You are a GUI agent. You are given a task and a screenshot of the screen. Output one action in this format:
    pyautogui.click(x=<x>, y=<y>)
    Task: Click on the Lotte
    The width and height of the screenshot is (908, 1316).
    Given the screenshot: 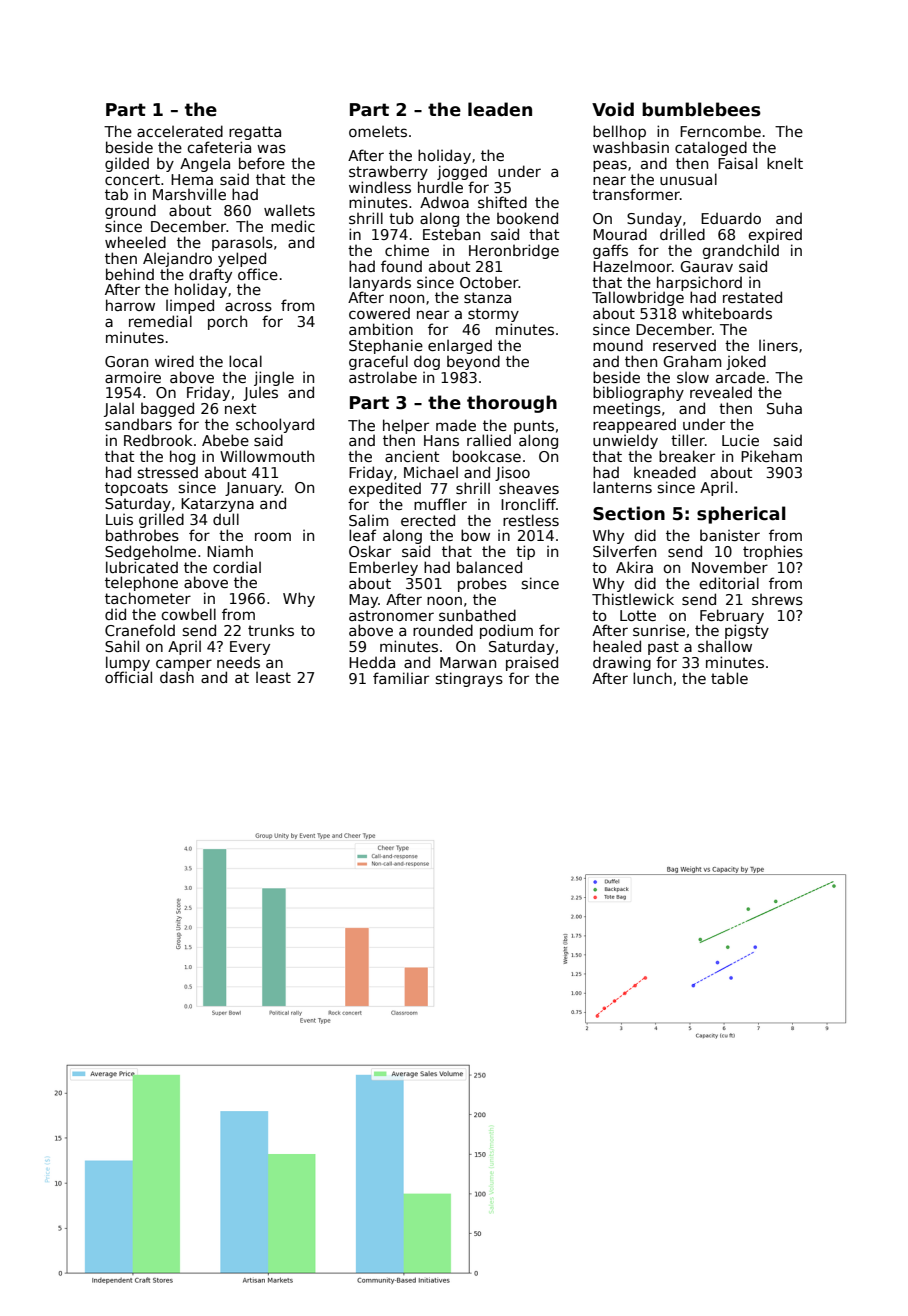 What is the action you would take?
    pyautogui.click(x=638, y=615)
